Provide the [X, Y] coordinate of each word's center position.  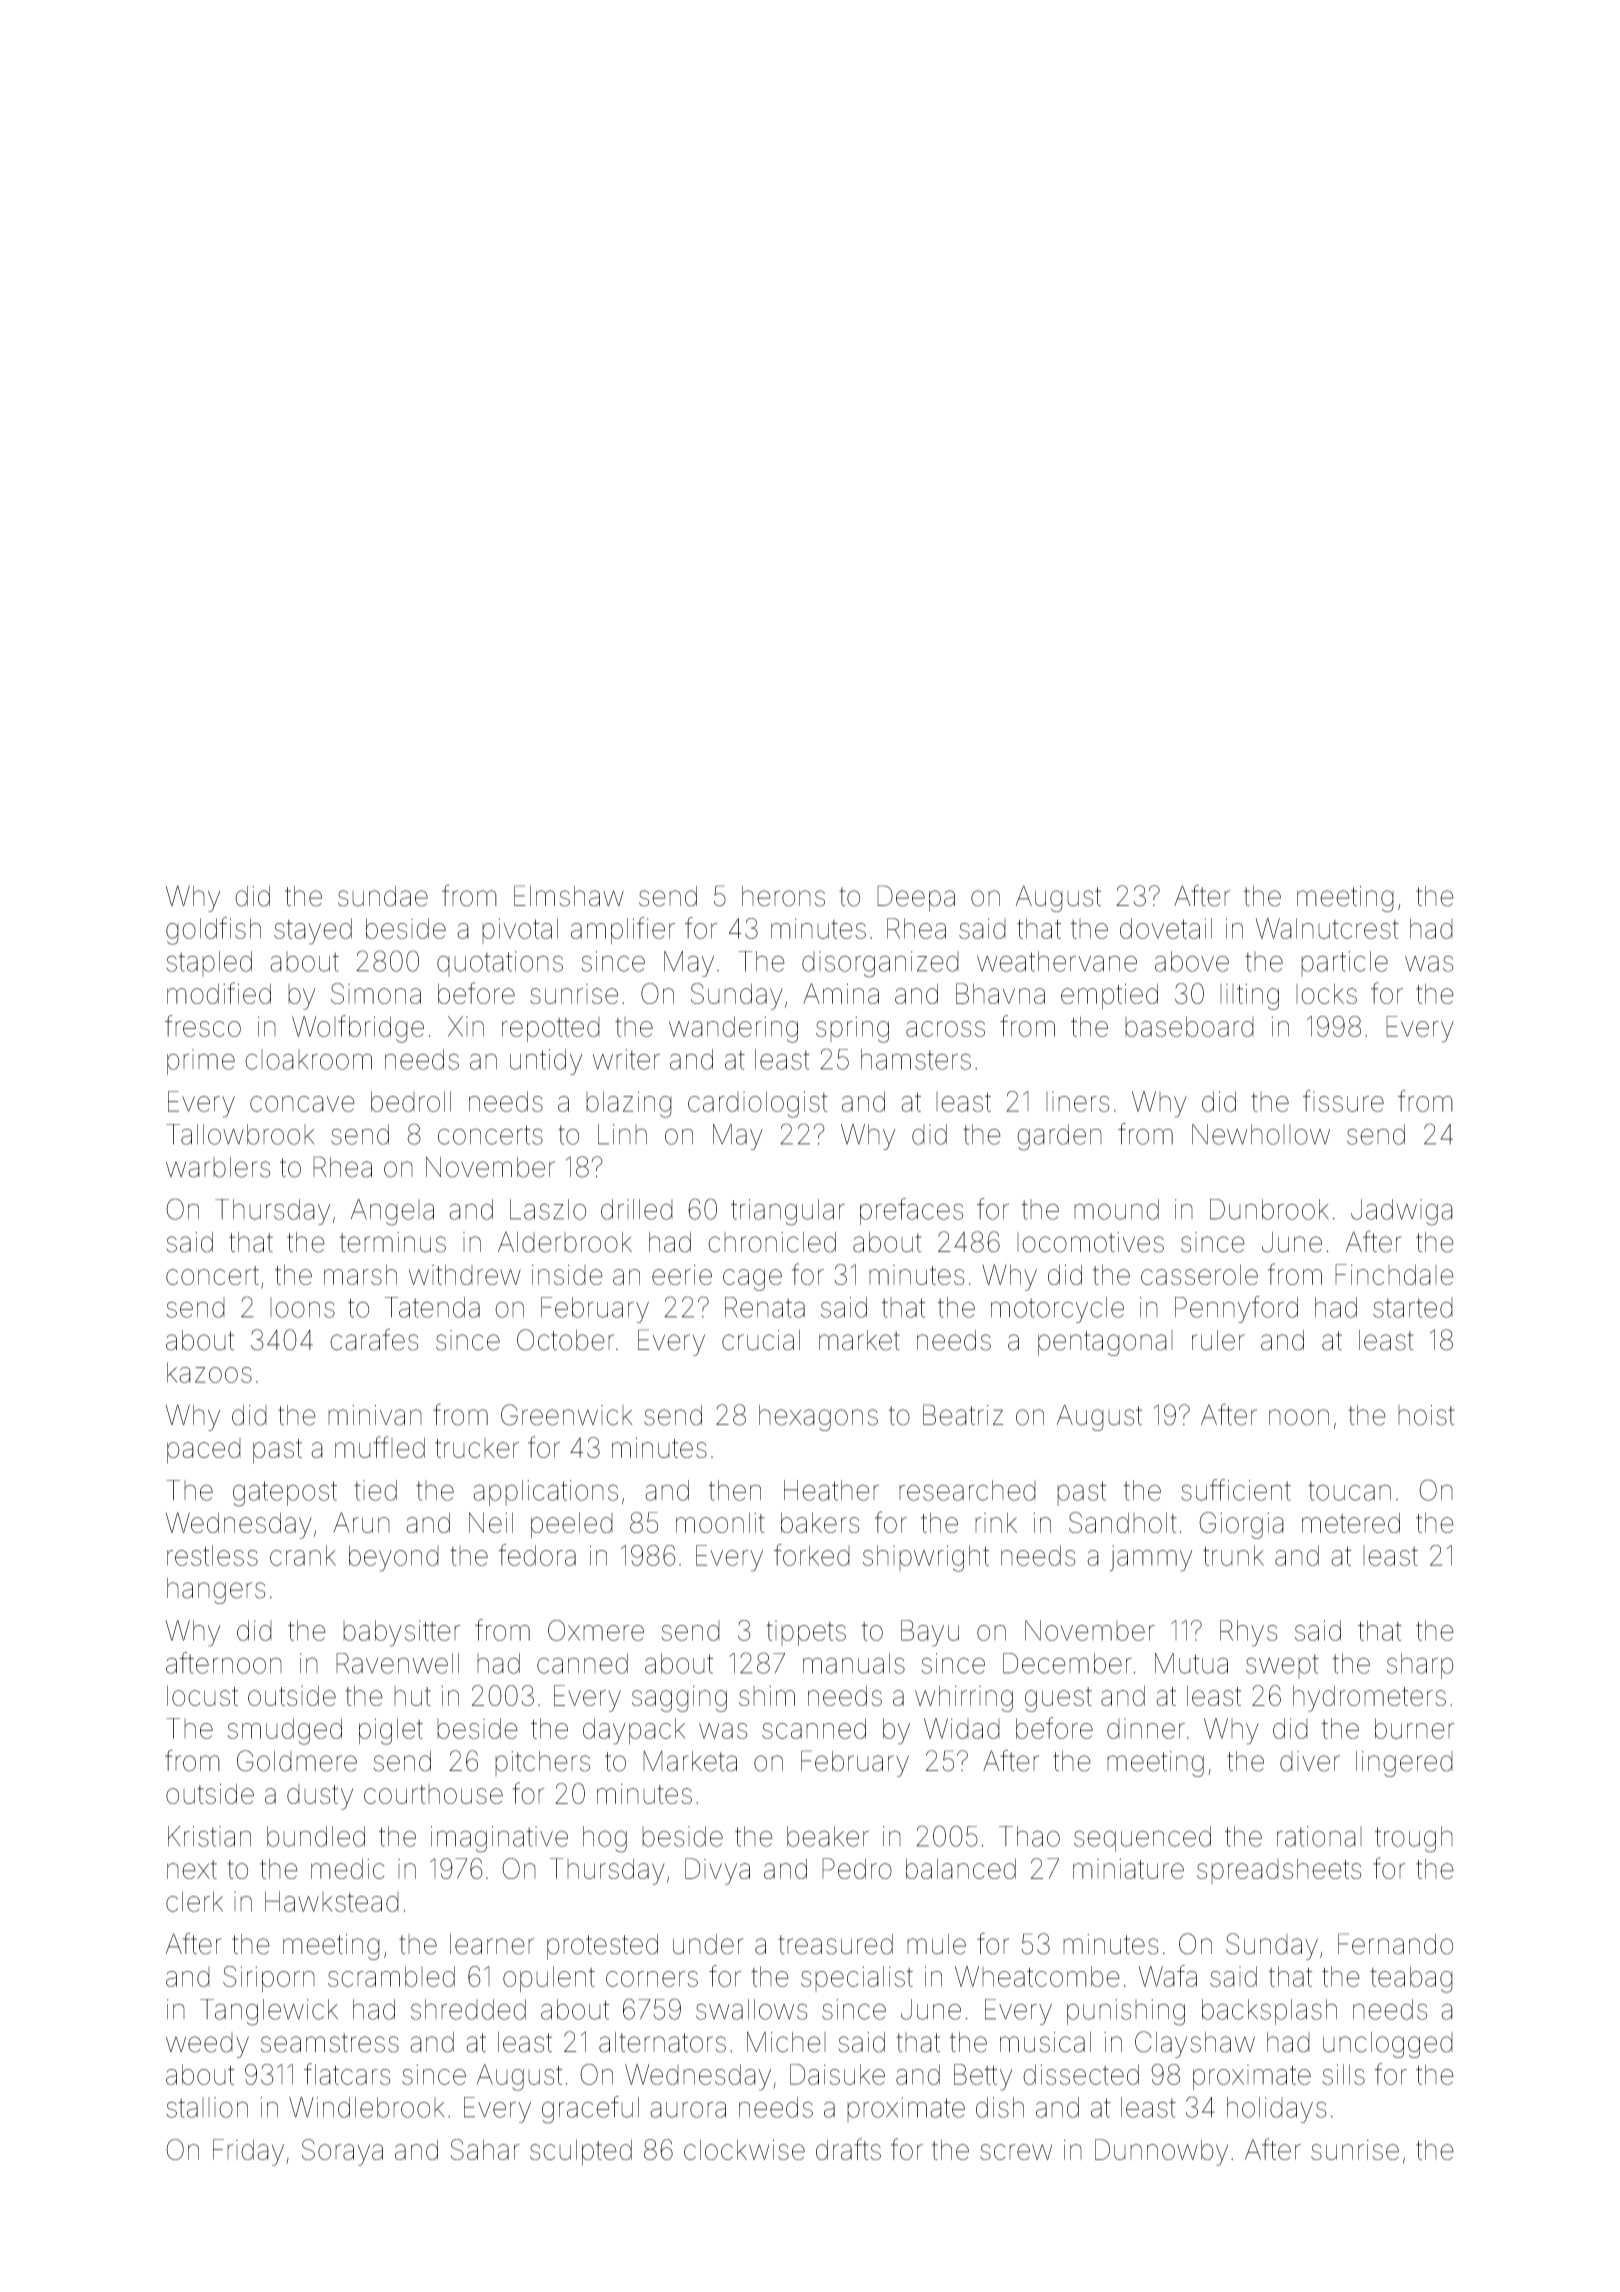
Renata [765, 1307]
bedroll [411, 1101]
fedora [537, 1555]
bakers [820, 1522]
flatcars [347, 2074]
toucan [1349, 1491]
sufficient [1236, 1490]
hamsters [916, 1059]
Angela [392, 1212]
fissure [1343, 1101]
